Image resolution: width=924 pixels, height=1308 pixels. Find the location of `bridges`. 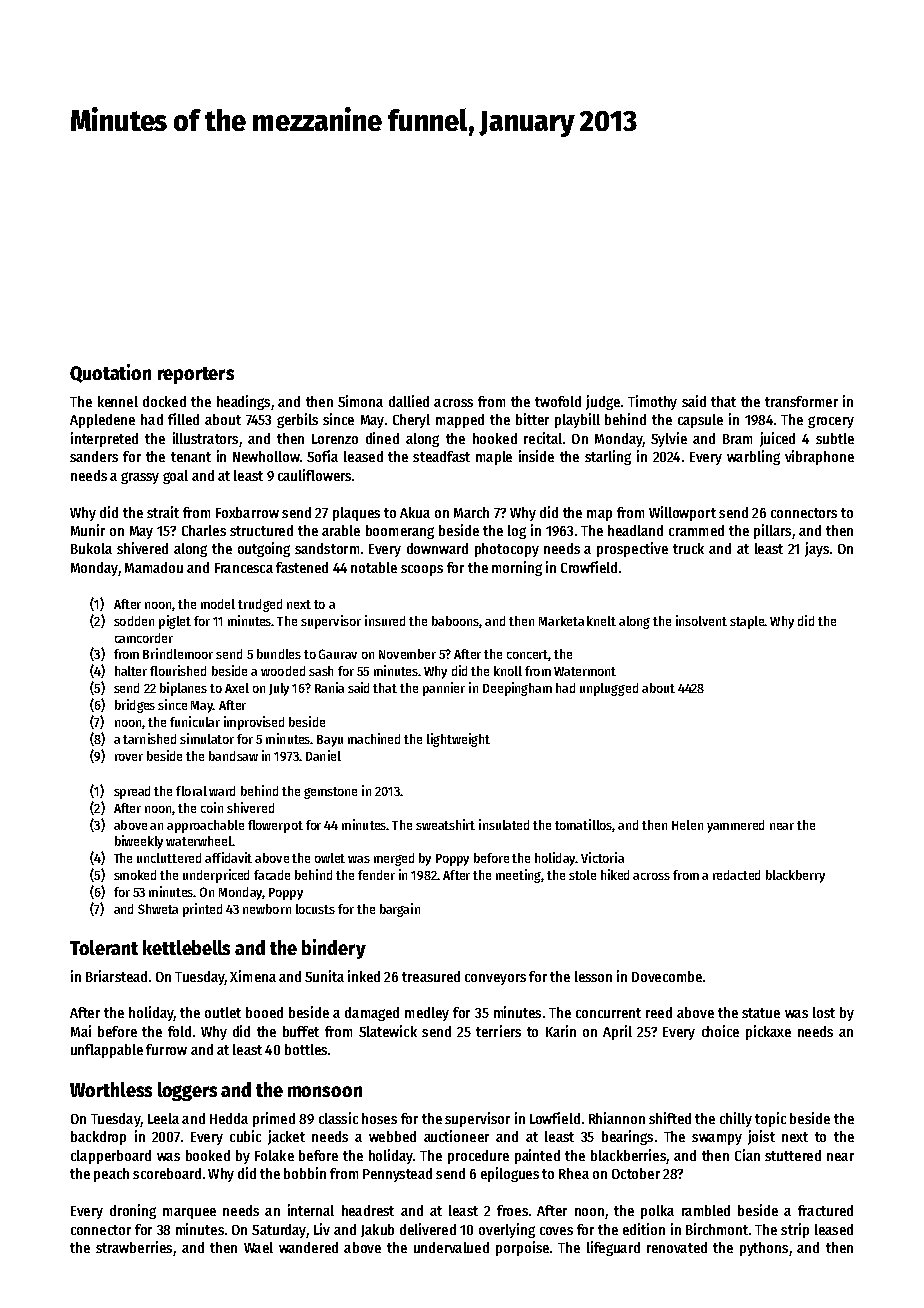

bridges is located at coordinates (135, 706).
